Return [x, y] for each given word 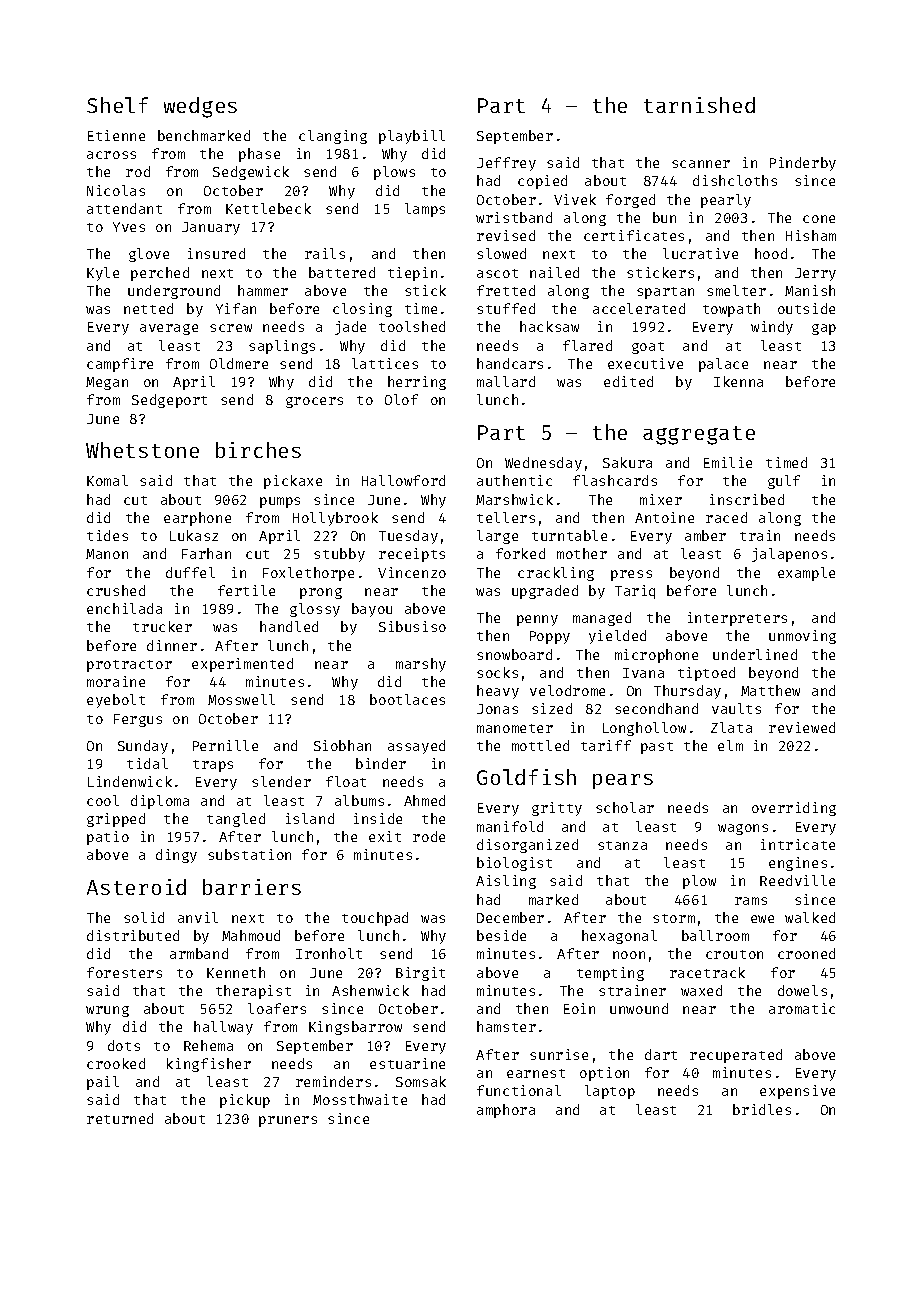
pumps [280, 502]
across [111, 155]
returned [120, 1118]
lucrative [700, 253]
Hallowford [403, 480]
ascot [497, 273]
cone [819, 219]
